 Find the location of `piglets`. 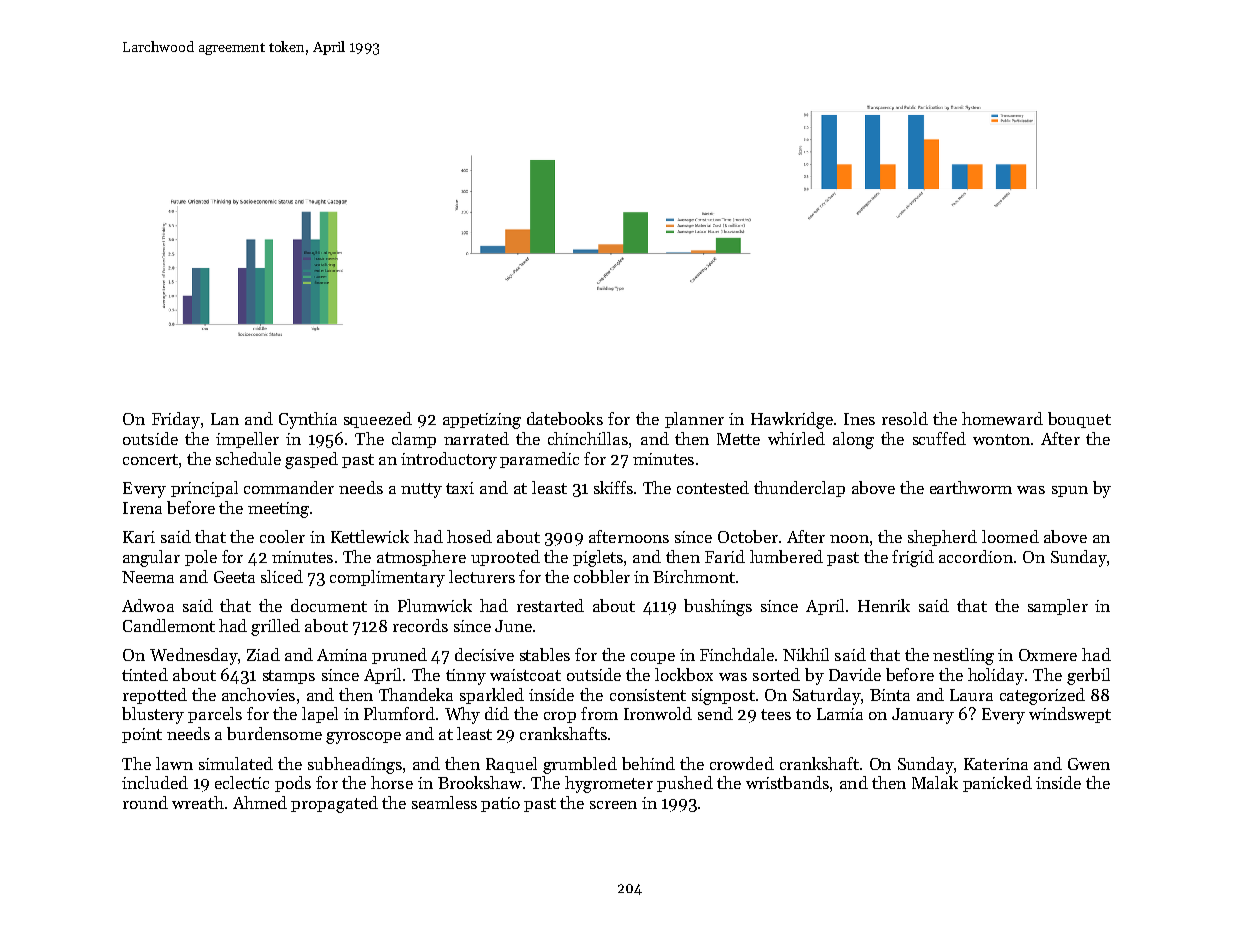

piglets is located at coordinates (598, 558).
